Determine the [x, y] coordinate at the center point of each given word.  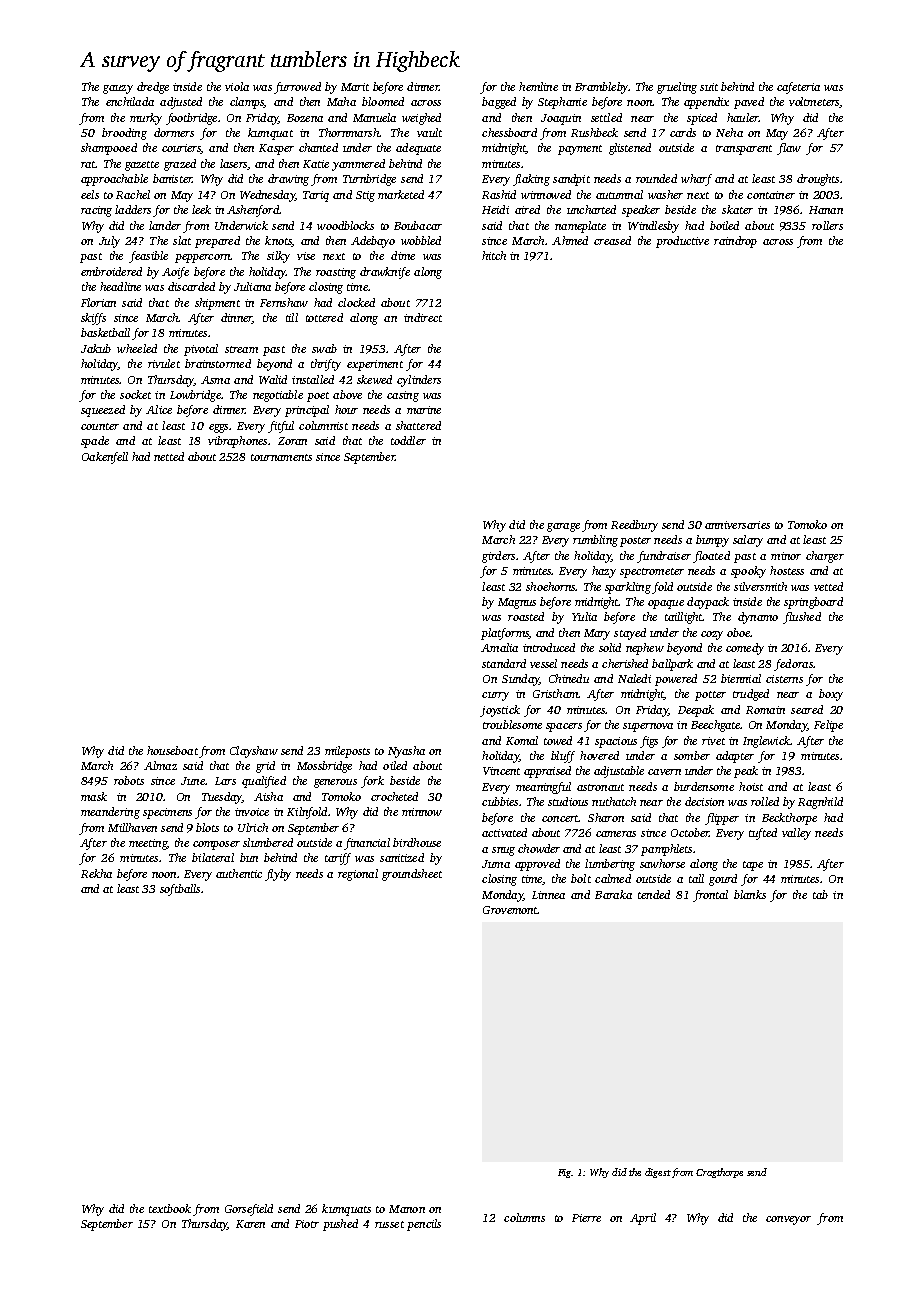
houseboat [172, 750]
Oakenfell [105, 458]
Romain [765, 710]
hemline [538, 86]
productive [682, 242]
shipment [217, 304]
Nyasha [406, 752]
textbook [170, 1208]
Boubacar [418, 225]
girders [498, 557]
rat [88, 164]
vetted [828, 586]
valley [796, 834]
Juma [496, 864]
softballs [180, 890]
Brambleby [601, 88]
